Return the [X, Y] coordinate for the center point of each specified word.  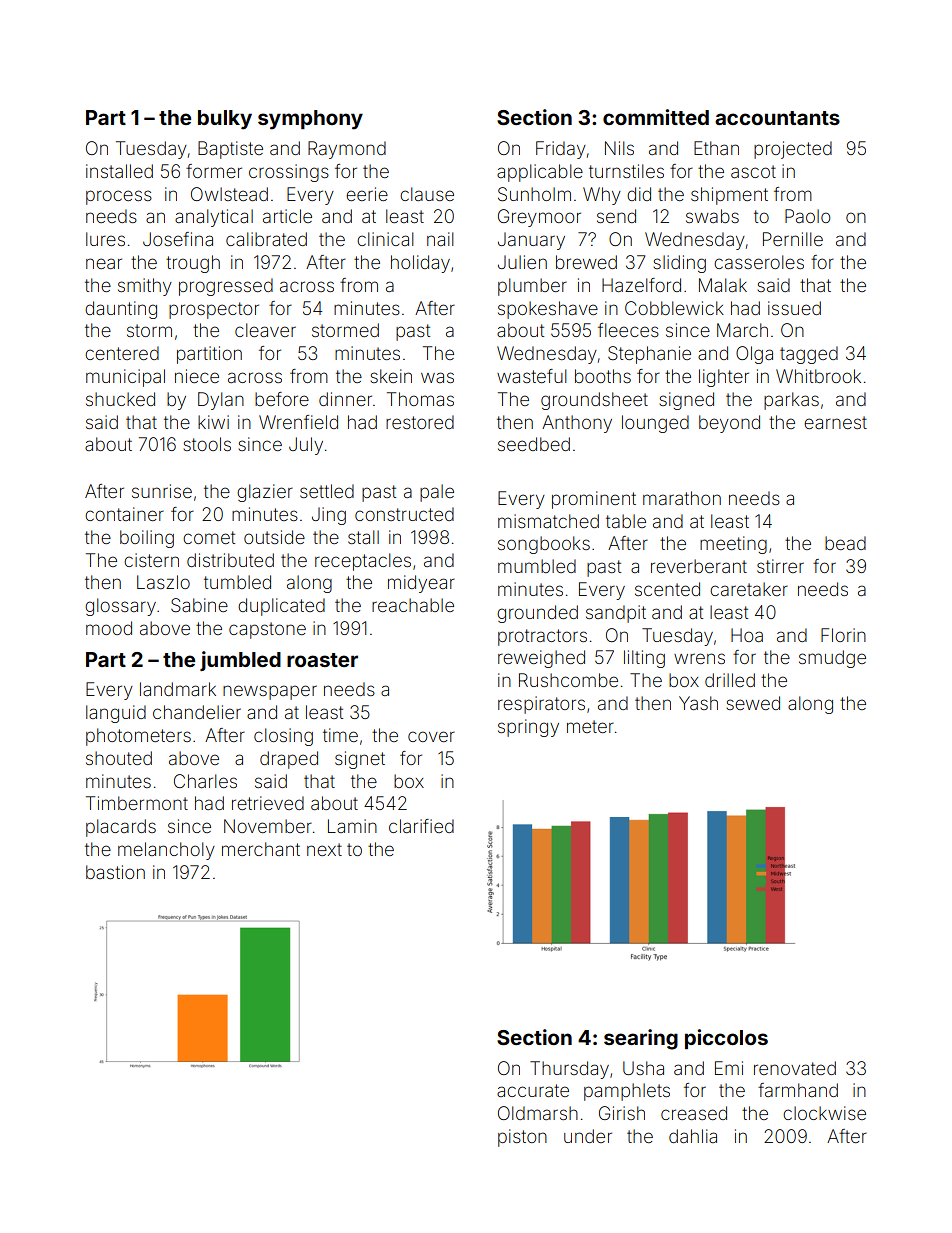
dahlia [693, 1136]
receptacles [363, 562]
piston [522, 1138]
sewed [753, 703]
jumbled [240, 661]
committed [656, 117]
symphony [310, 120]
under [588, 1136]
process [119, 197]
